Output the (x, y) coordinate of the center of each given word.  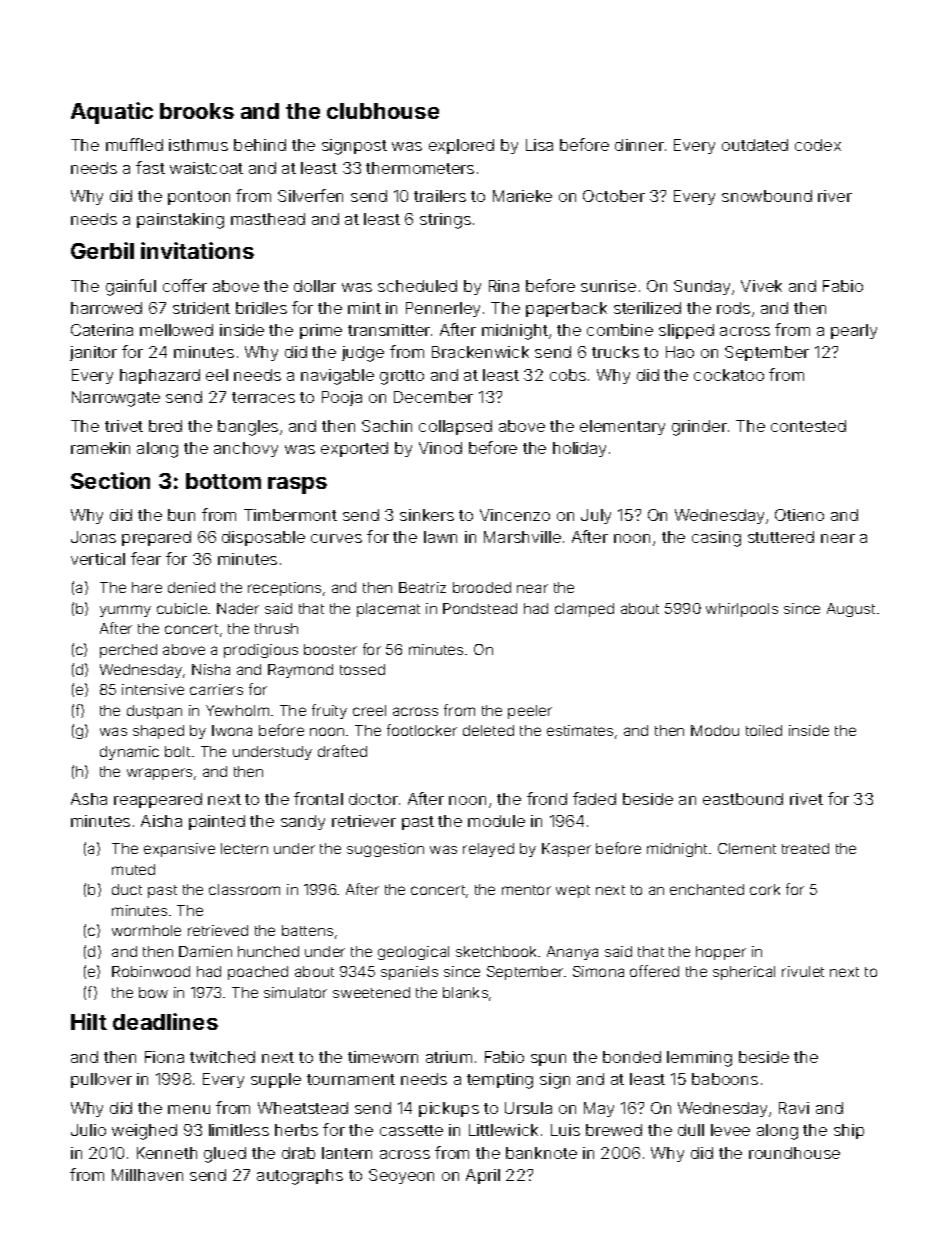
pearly (854, 331)
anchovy (246, 449)
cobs (568, 375)
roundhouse (794, 1153)
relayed (488, 850)
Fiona (164, 1057)
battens (307, 930)
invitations (197, 250)
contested (808, 426)
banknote (541, 1153)
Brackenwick (480, 352)
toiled (764, 730)
